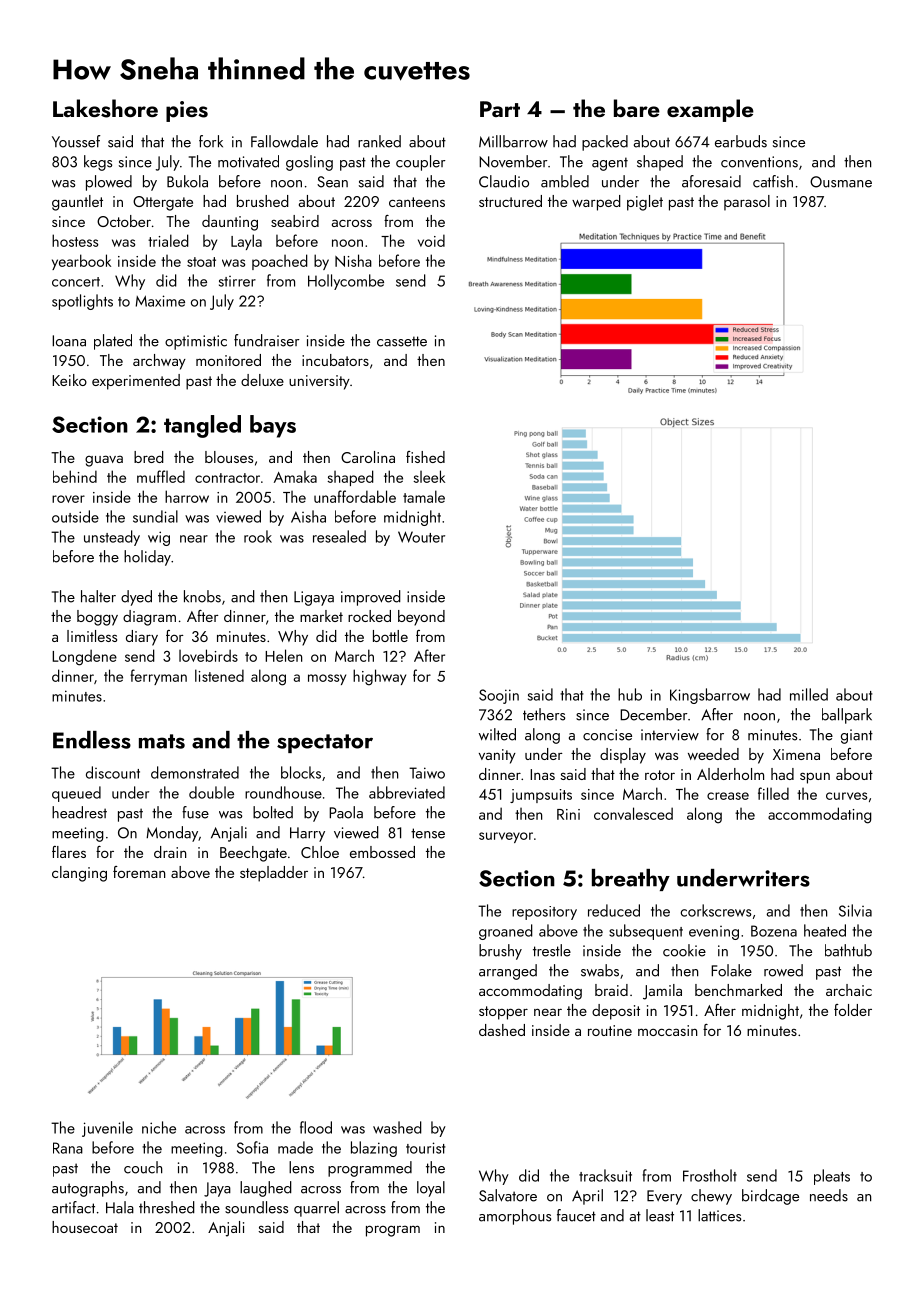  I want to click on Part, so click(500, 109).
